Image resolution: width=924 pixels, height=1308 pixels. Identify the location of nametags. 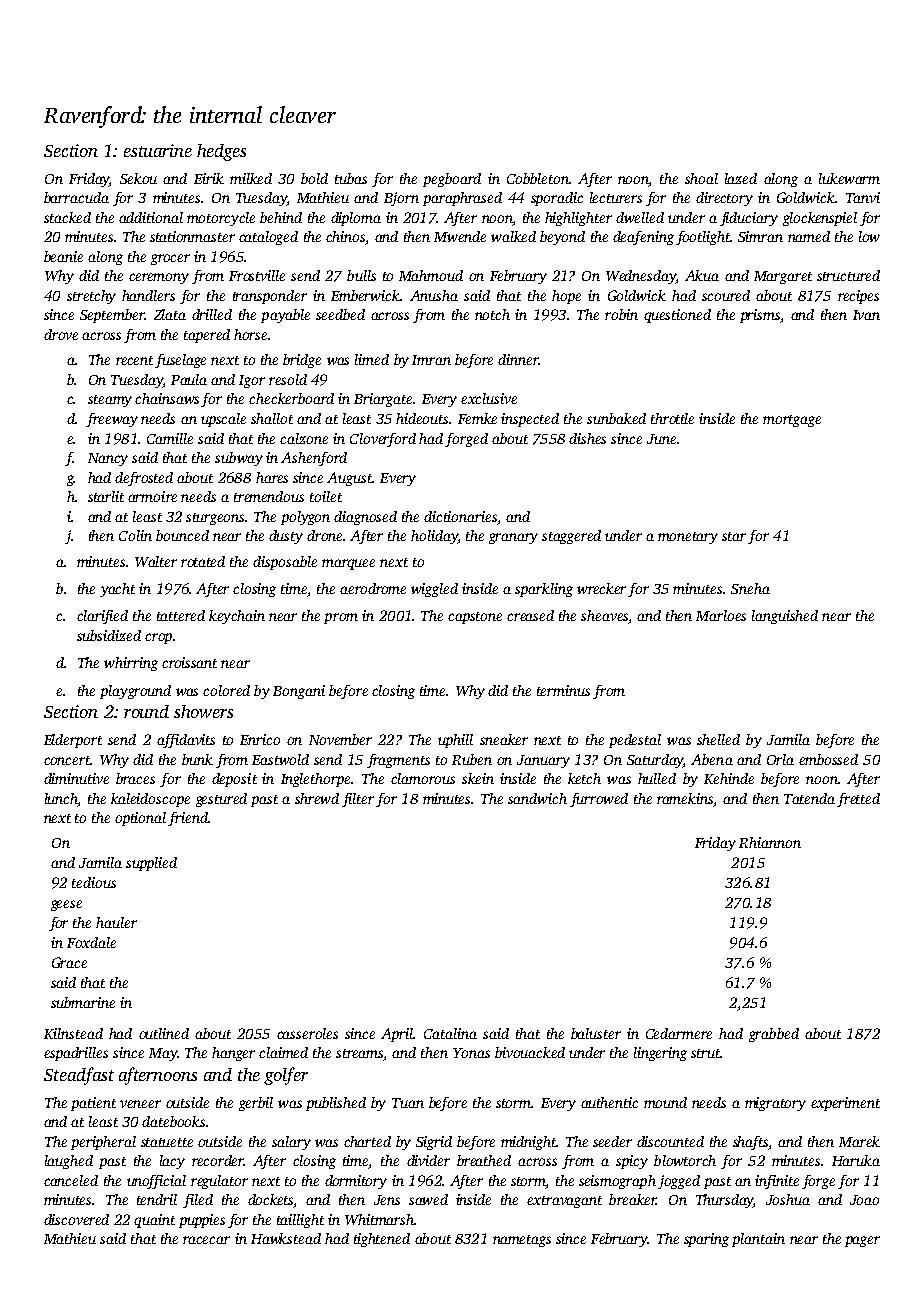
(522, 1241).
